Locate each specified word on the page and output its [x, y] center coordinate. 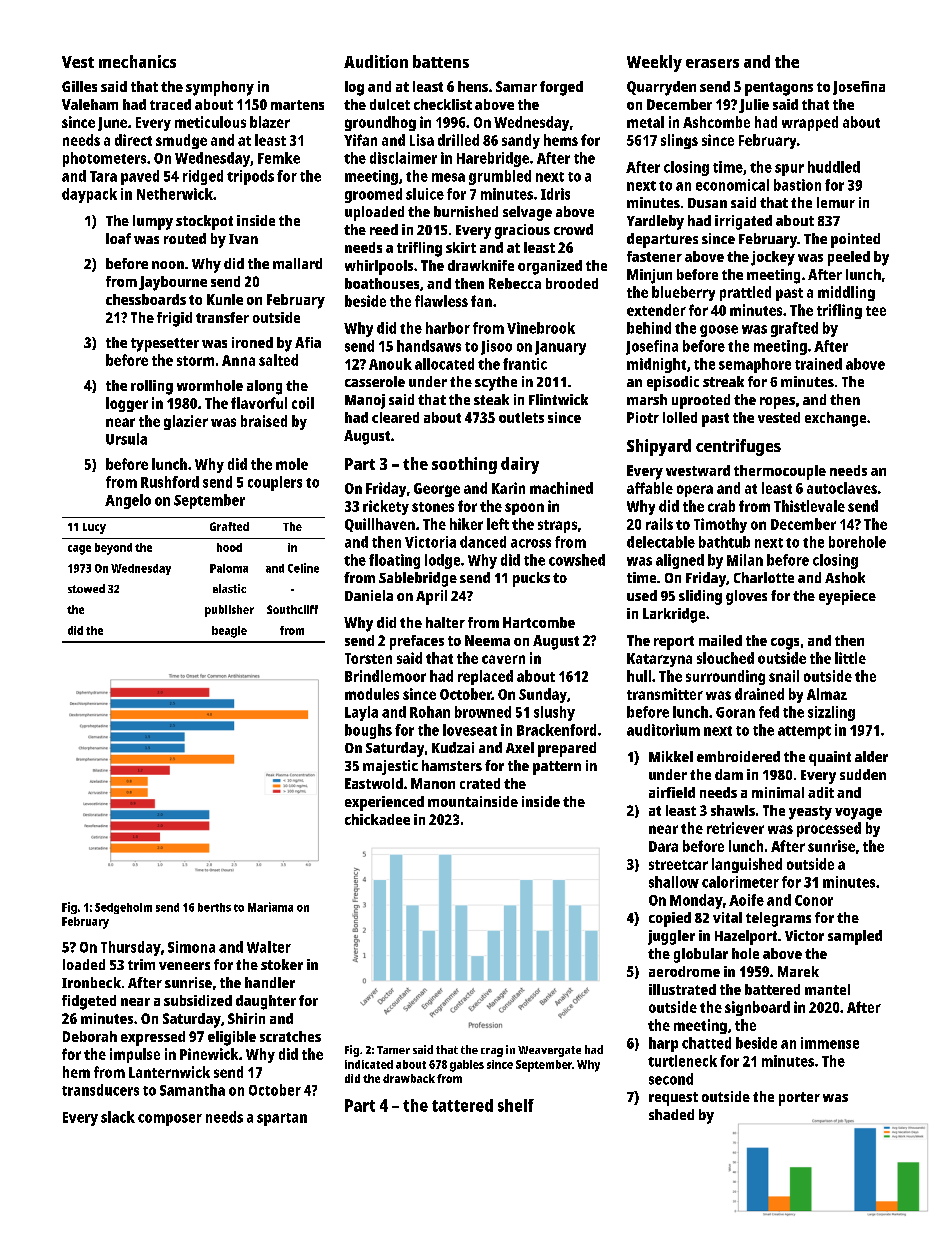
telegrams [778, 919]
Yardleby [655, 222]
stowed [86, 588]
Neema [487, 640]
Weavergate [549, 1051]
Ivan [243, 239]
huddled [834, 167]
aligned [680, 561]
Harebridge [493, 159]
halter [445, 622]
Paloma [229, 568]
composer [170, 1120]
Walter [269, 947]
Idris [555, 194]
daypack [89, 195]
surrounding [725, 677]
